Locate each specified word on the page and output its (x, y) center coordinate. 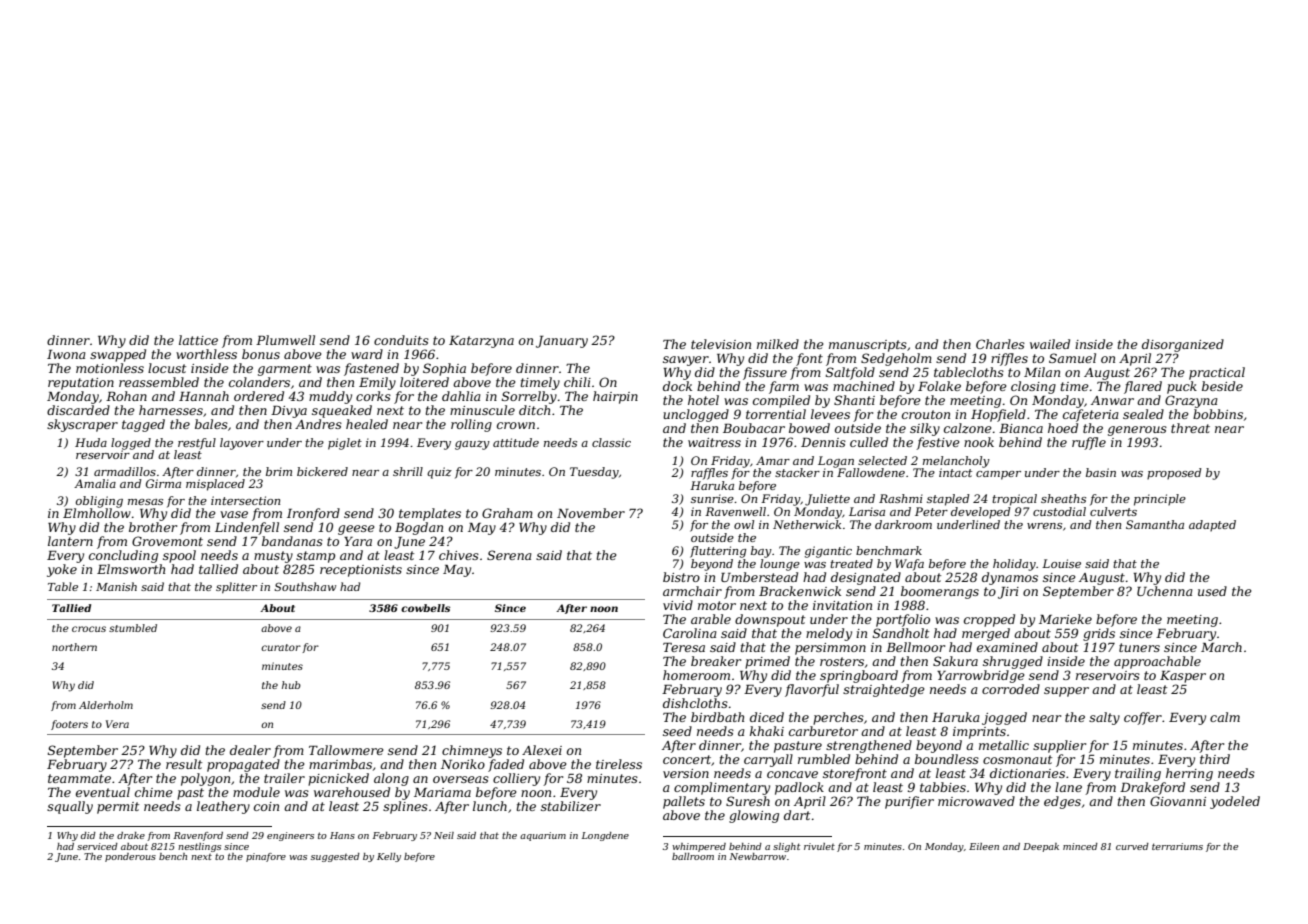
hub (291, 685)
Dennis (823, 442)
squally (70, 807)
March (1221, 647)
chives (459, 555)
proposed (1174, 474)
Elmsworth (131, 569)
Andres (318, 424)
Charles (1000, 344)
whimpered (699, 847)
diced (767, 717)
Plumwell (285, 340)
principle (1160, 500)
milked (778, 344)
